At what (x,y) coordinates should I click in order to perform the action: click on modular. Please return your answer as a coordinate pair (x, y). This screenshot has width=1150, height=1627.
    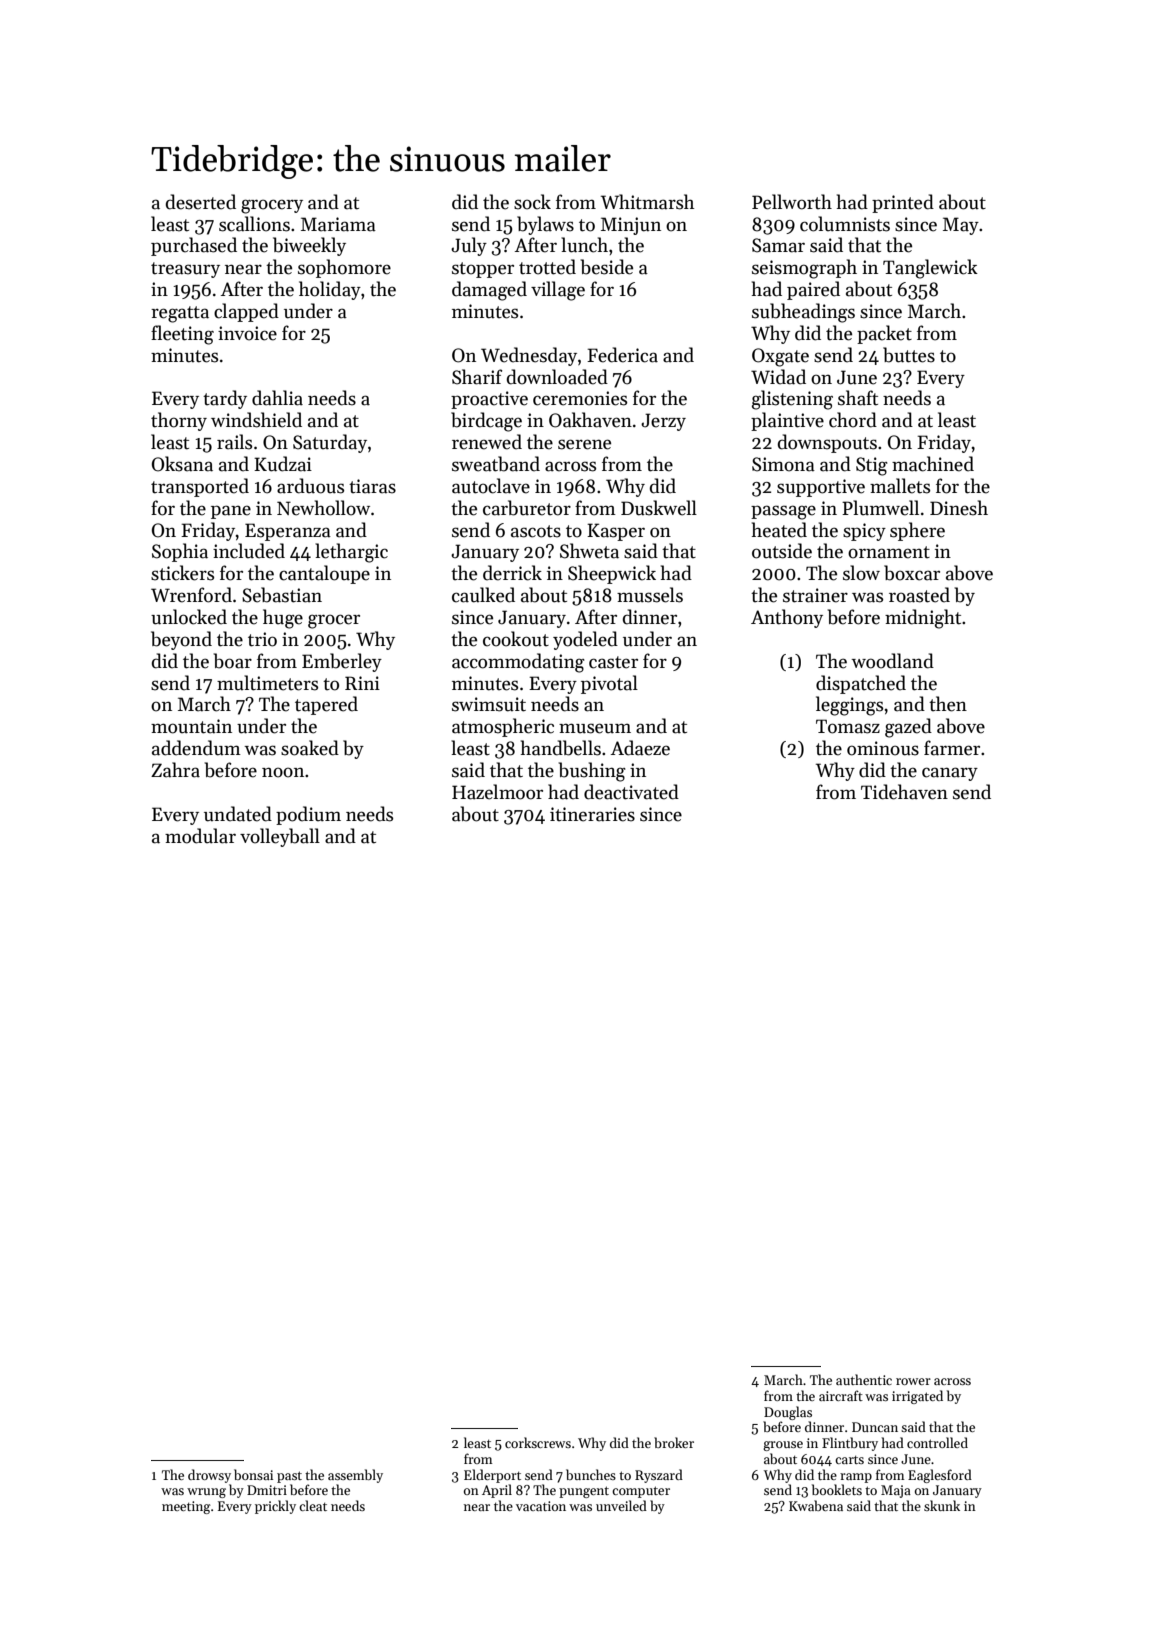
    Looking at the image, I should click on (200, 836).
